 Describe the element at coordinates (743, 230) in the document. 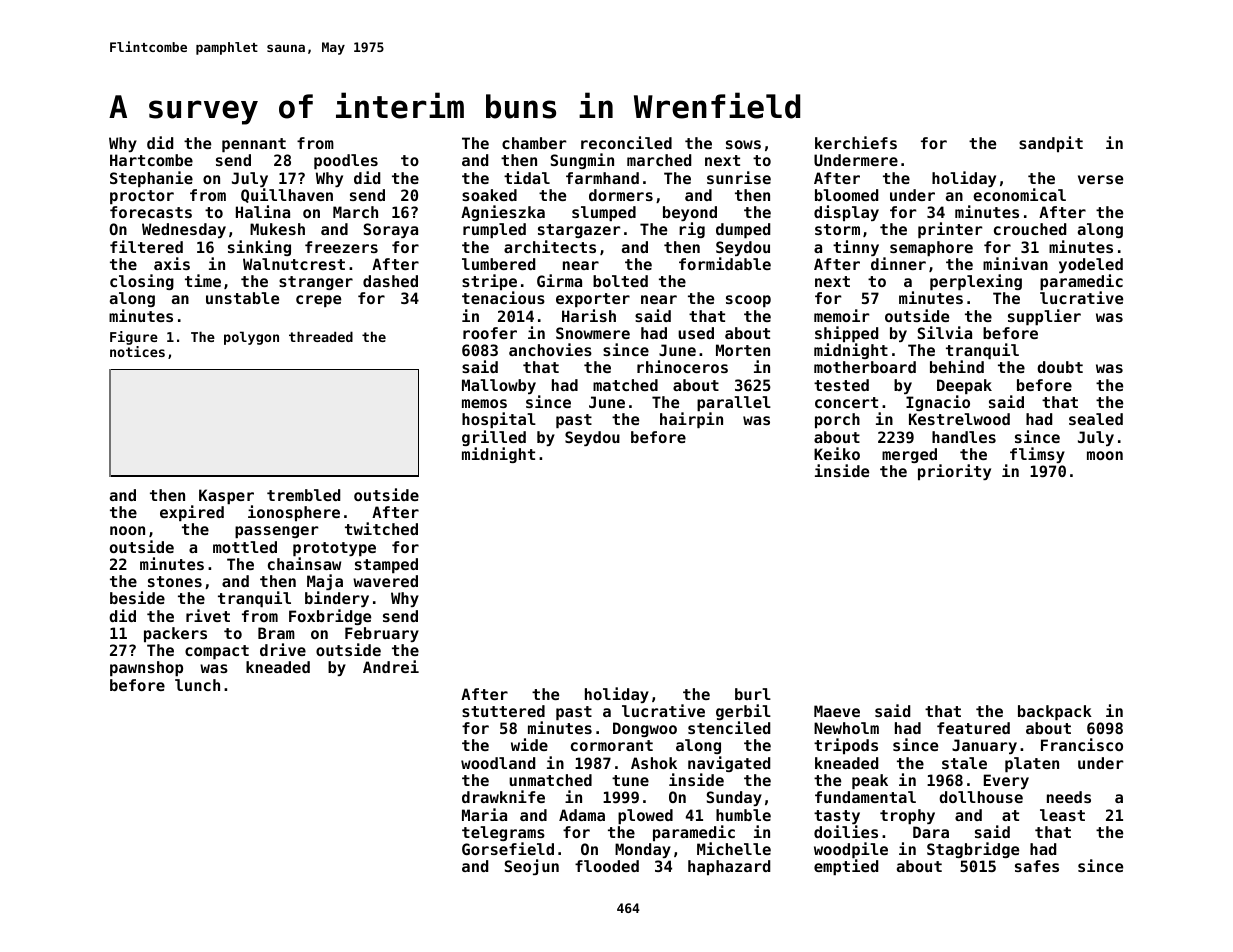

I see `dumped` at that location.
